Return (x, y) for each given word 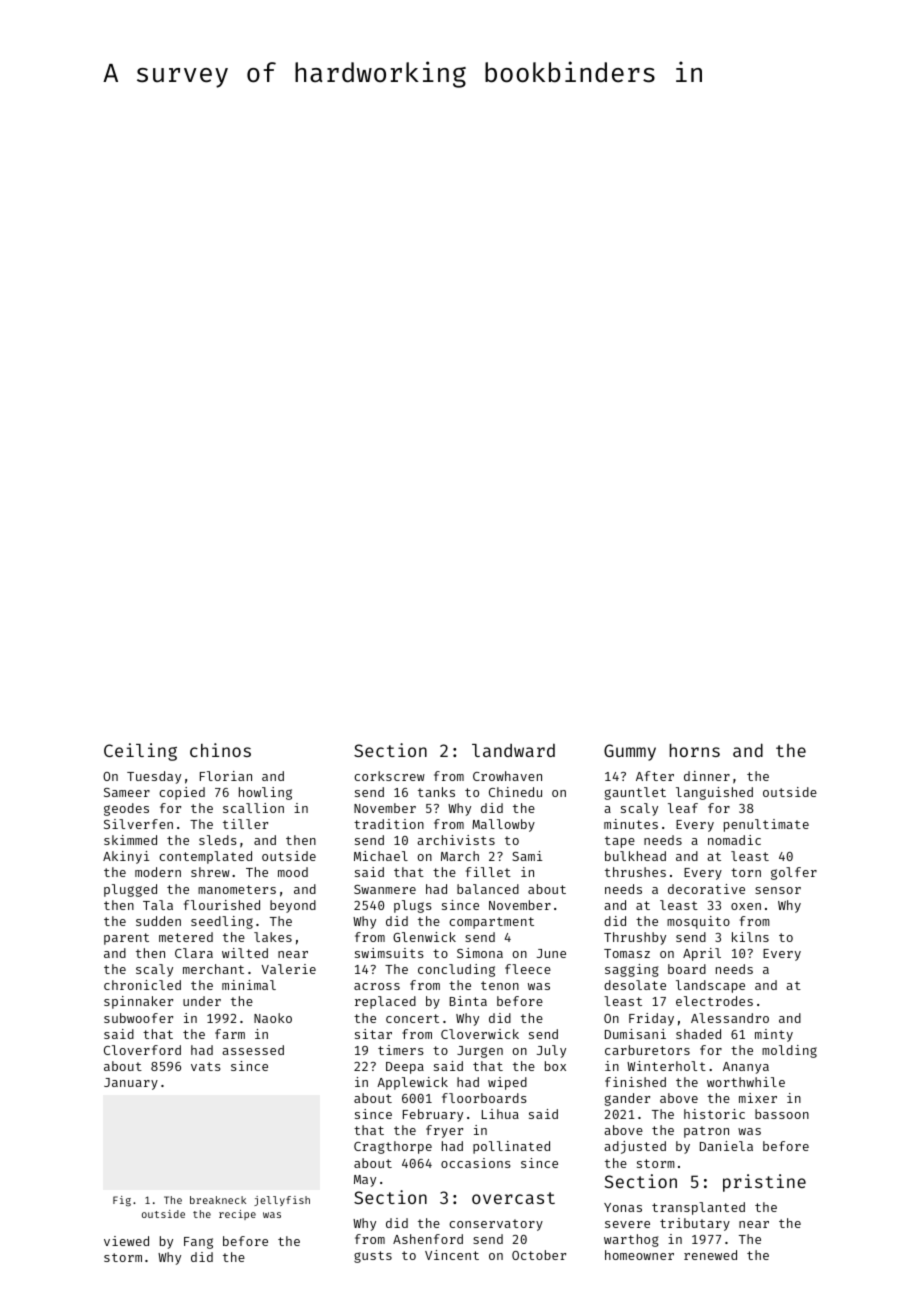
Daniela (726, 1146)
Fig (122, 1201)
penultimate (766, 825)
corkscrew (389, 776)
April (702, 954)
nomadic (734, 840)
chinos (220, 750)
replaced (385, 1002)
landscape (710, 986)
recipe (237, 1215)
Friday (651, 1019)
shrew (210, 872)
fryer (444, 1131)
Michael (381, 856)
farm (230, 1034)
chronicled (142, 985)
